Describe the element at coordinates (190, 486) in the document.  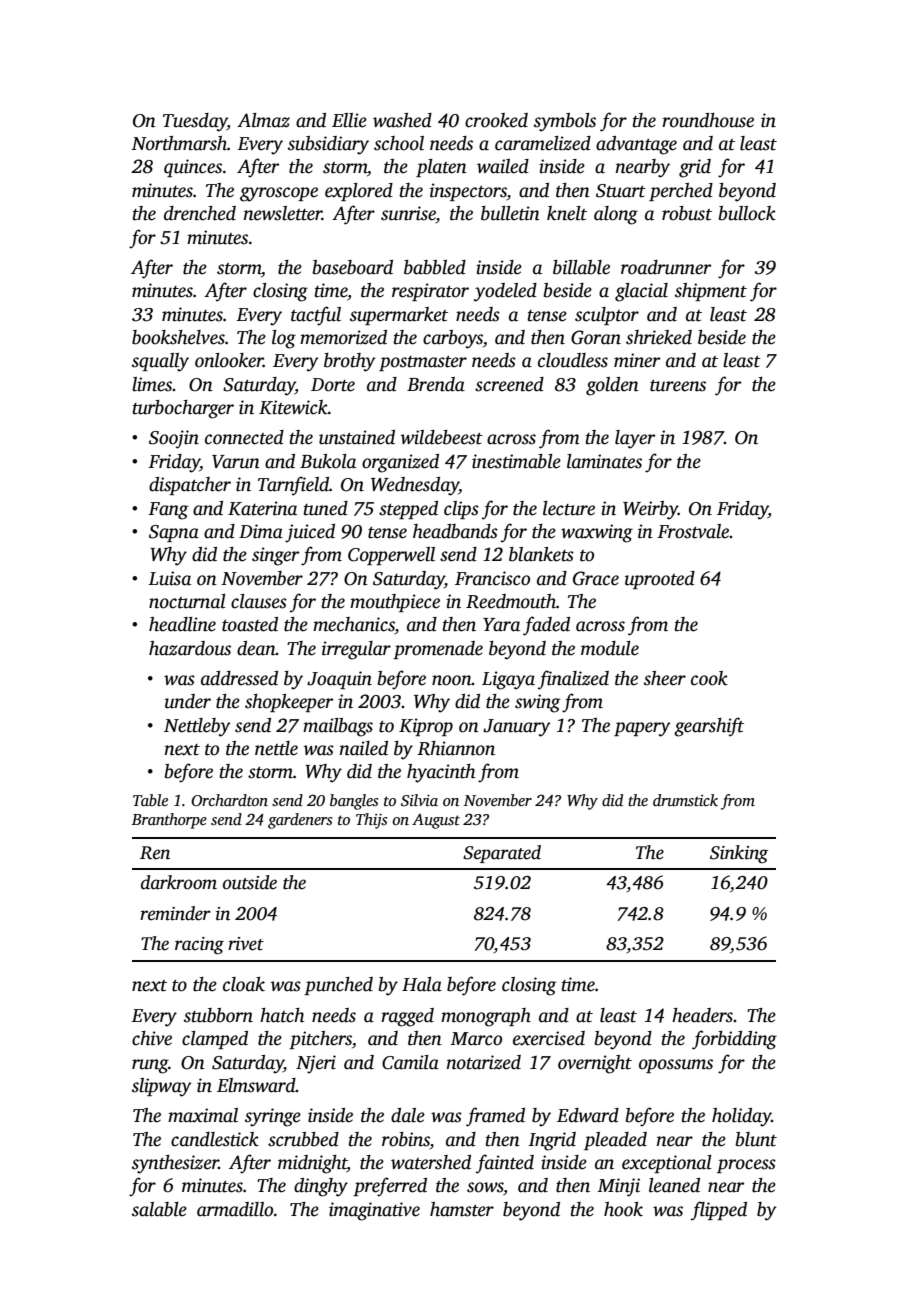
I see `dispatcher` at that location.
